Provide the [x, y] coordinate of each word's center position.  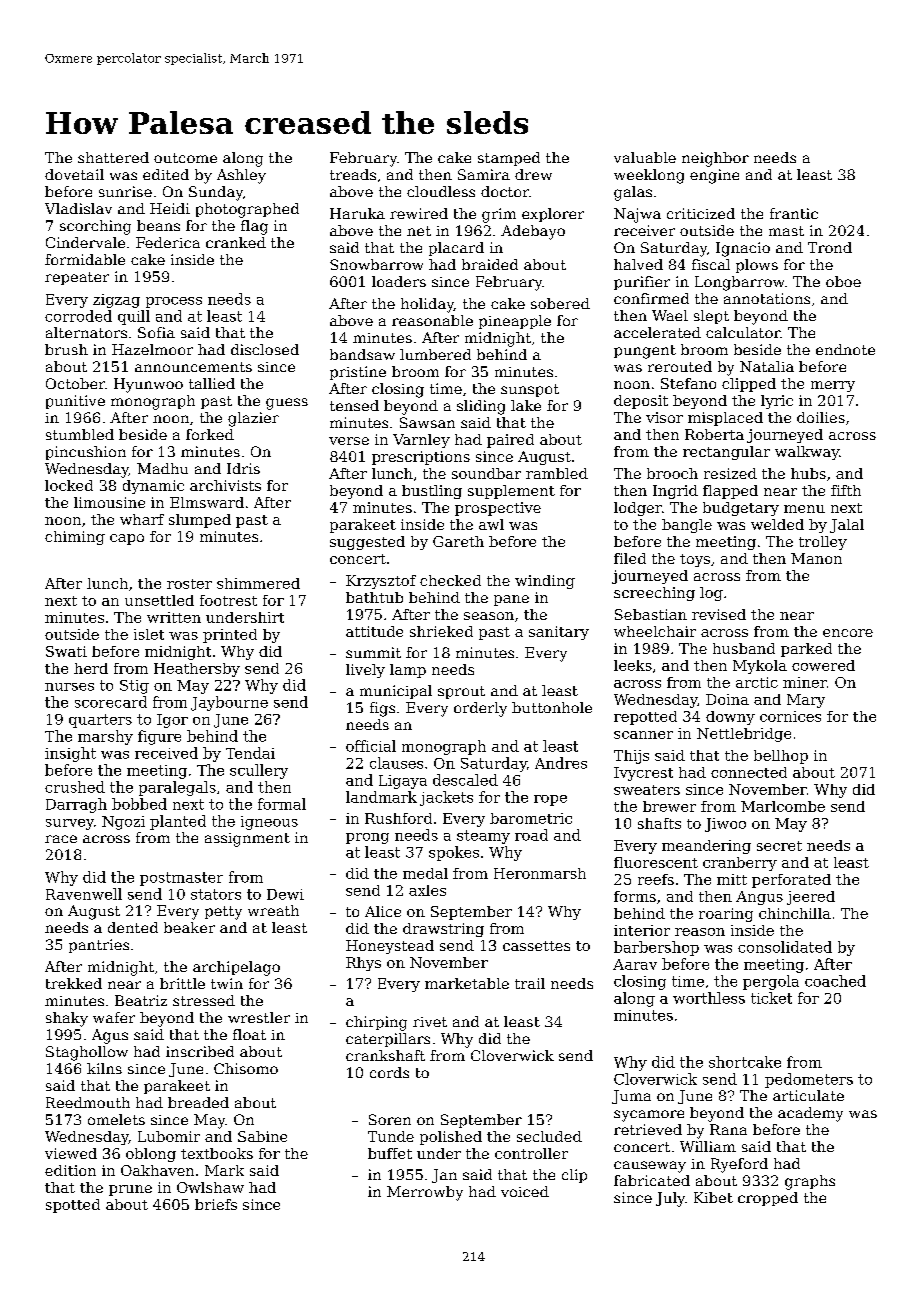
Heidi [170, 208]
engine [714, 176]
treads [353, 174]
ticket [771, 998]
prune [130, 1190]
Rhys [363, 964]
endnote [845, 349]
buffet [390, 1153]
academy [810, 1114]
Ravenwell [84, 894]
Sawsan [427, 422]
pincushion [86, 453]
